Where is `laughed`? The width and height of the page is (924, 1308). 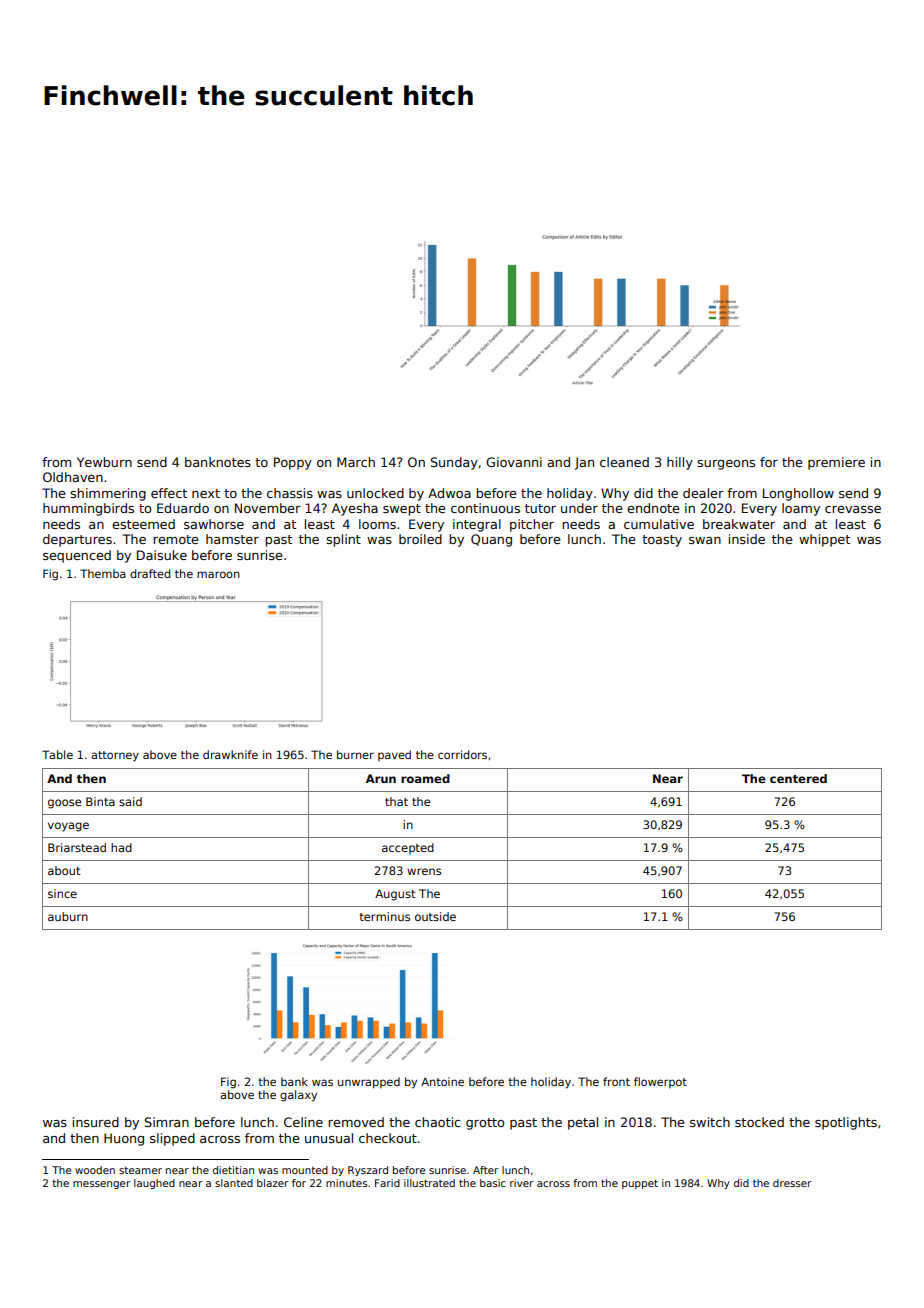
laughed is located at coordinates (154, 1184).
